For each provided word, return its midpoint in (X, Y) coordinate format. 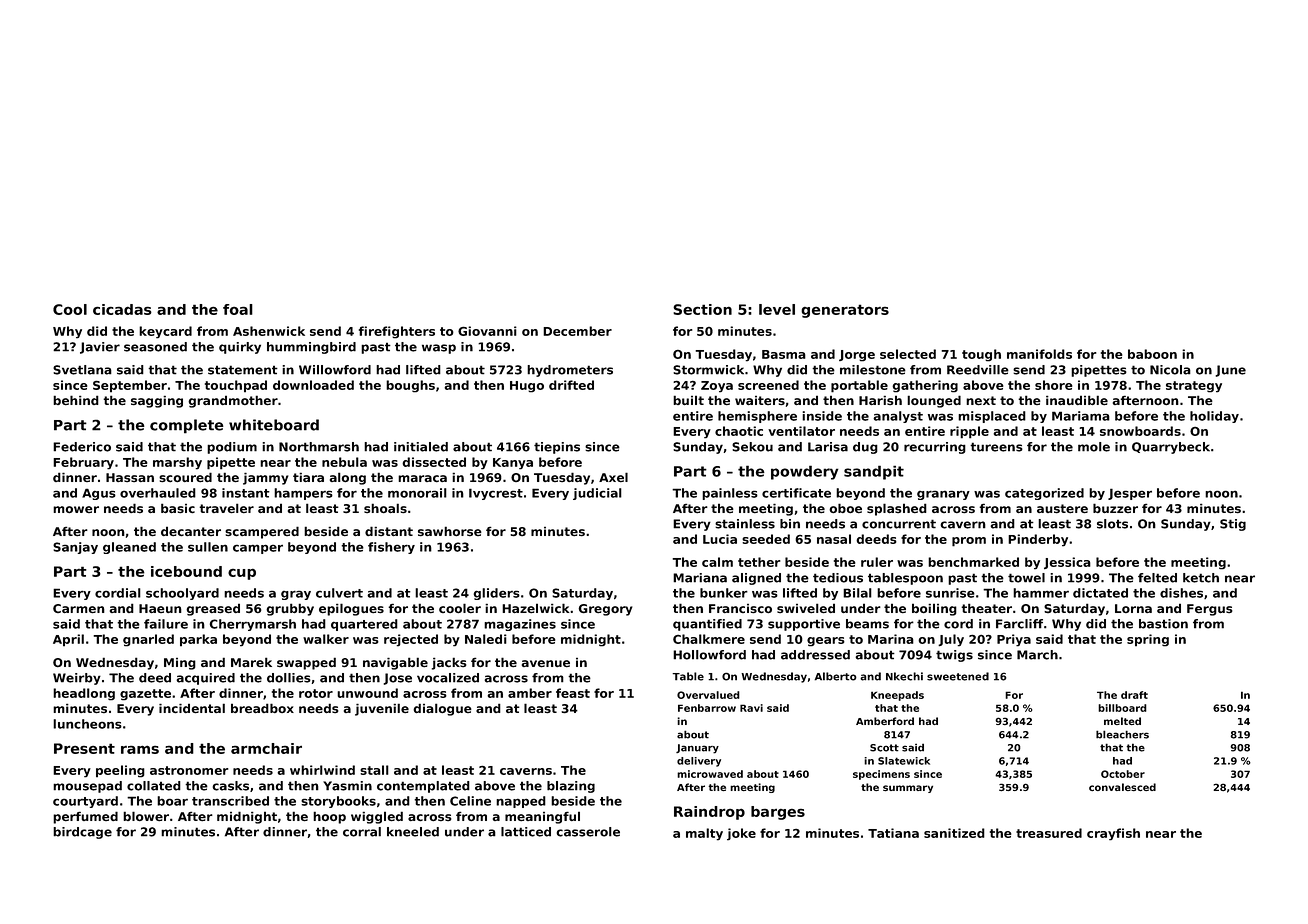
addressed (815, 655)
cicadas (122, 309)
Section (702, 309)
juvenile (382, 709)
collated (154, 786)
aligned (756, 579)
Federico (82, 447)
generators (845, 311)
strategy (1194, 387)
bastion (1163, 624)
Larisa (828, 447)
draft (1134, 695)
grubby (290, 609)
